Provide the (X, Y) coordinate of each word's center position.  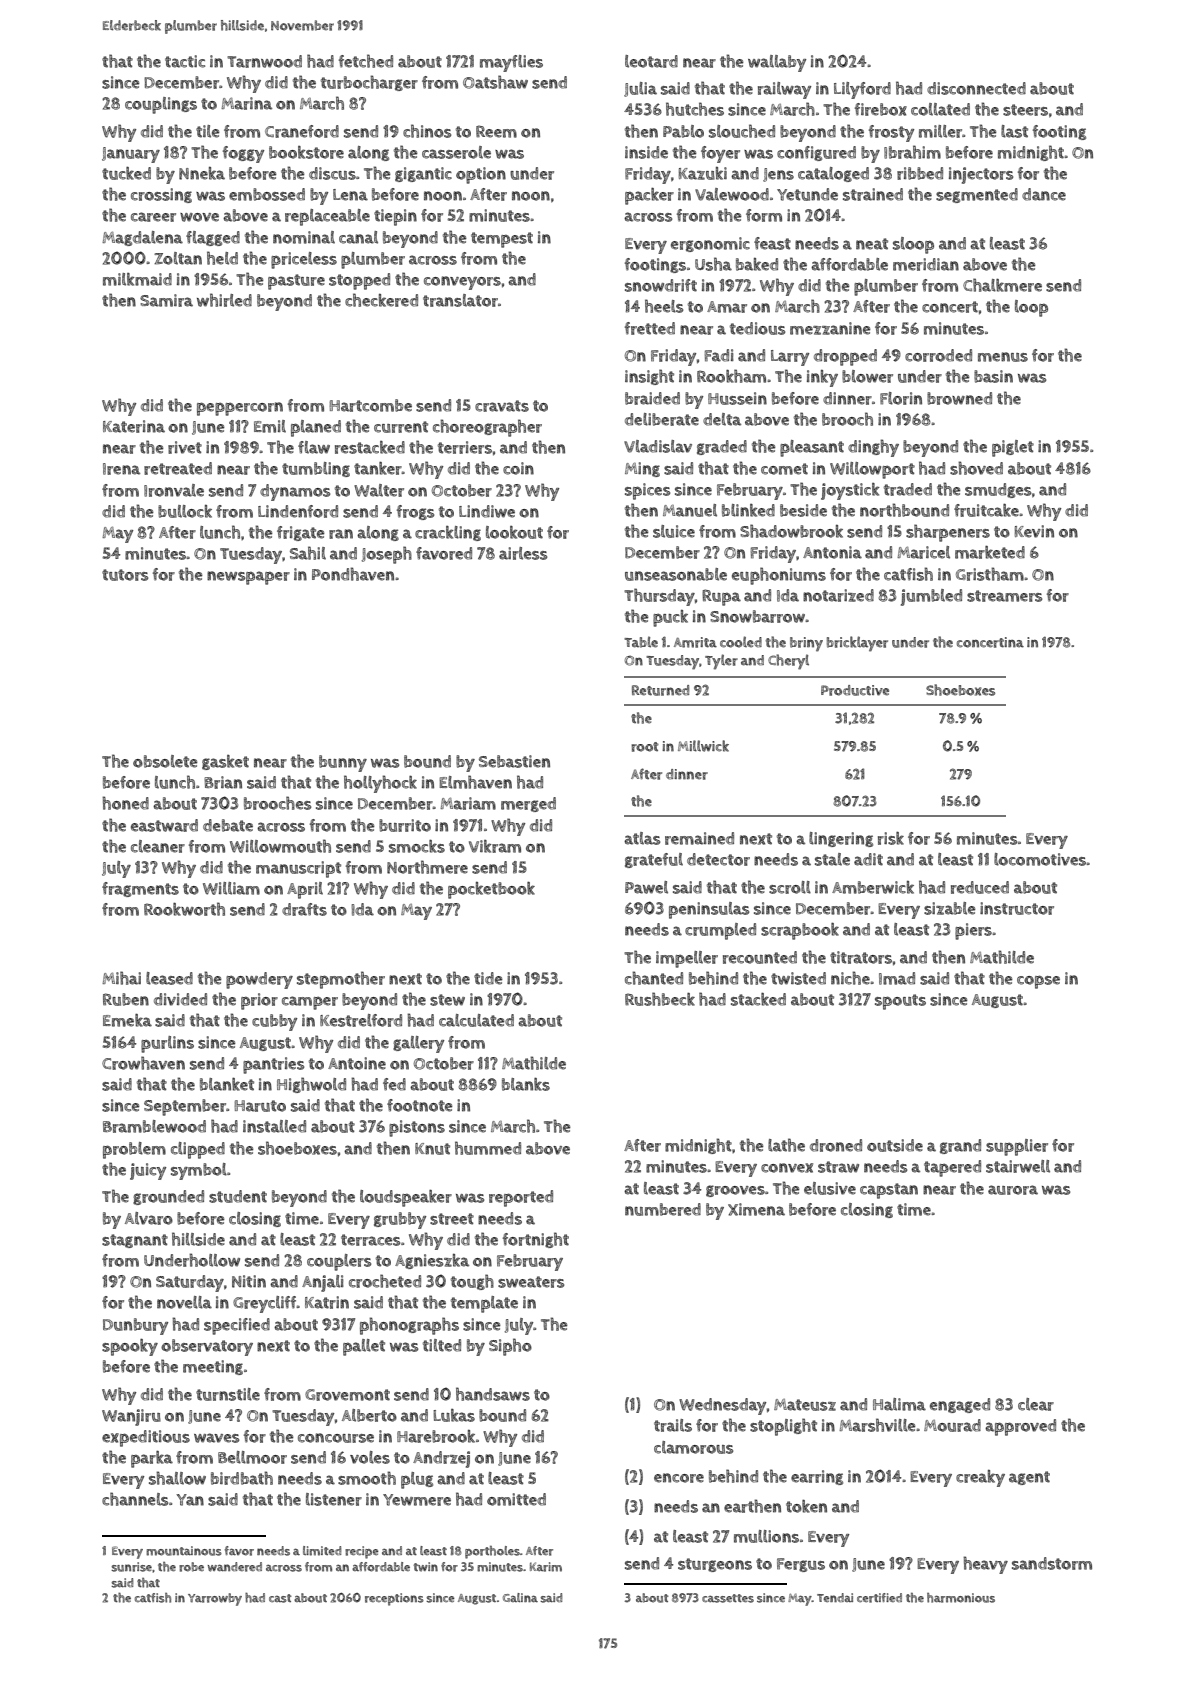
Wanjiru (131, 1417)
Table (641, 642)
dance (1044, 194)
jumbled (931, 597)
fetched (366, 61)
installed (274, 1126)
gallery (418, 1044)
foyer (720, 154)
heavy (985, 1565)
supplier (1017, 1147)
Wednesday (722, 1406)
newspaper (248, 578)
